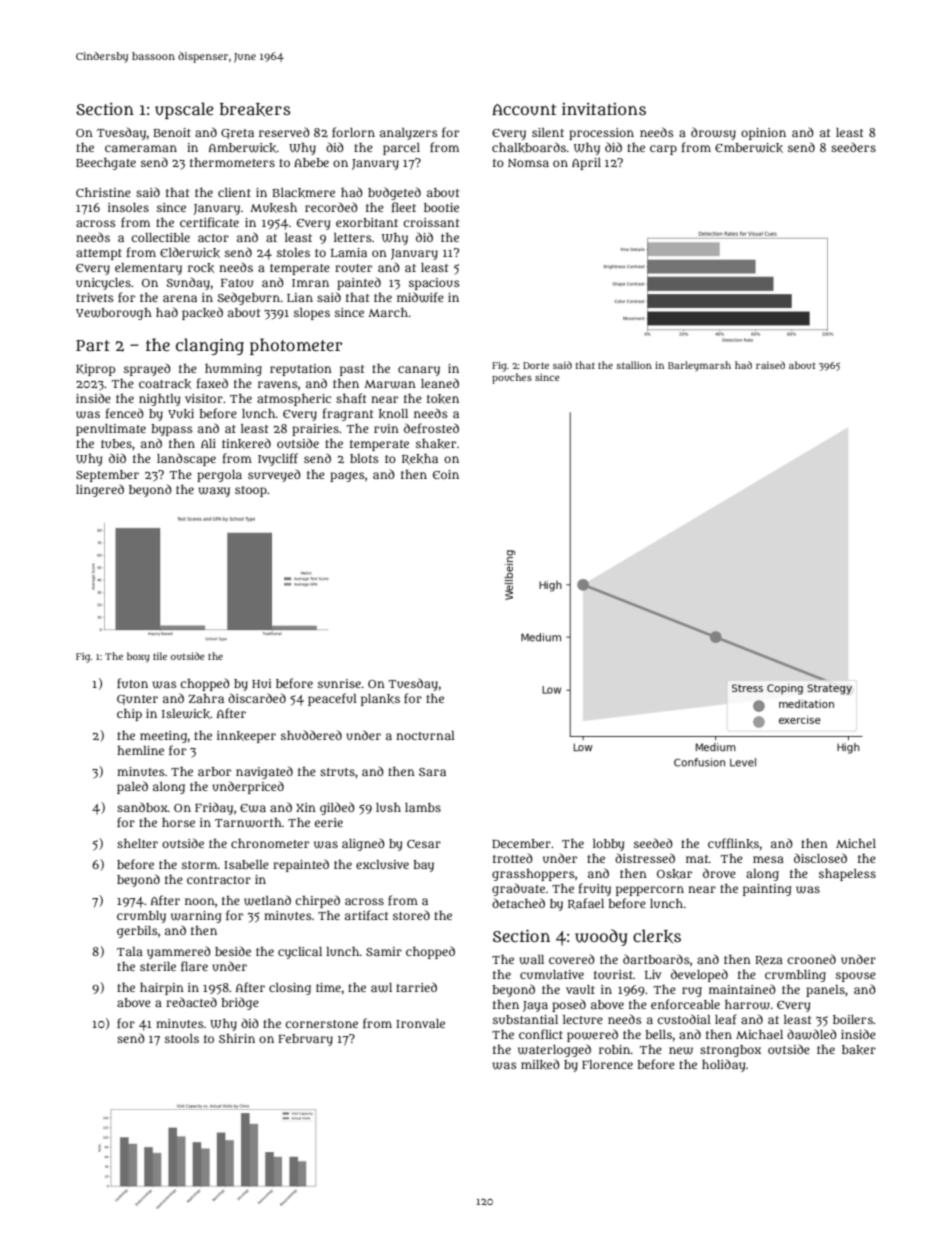 Image resolution: width=952 pixels, height=1233 pixels. I want to click on Michel, so click(856, 843).
